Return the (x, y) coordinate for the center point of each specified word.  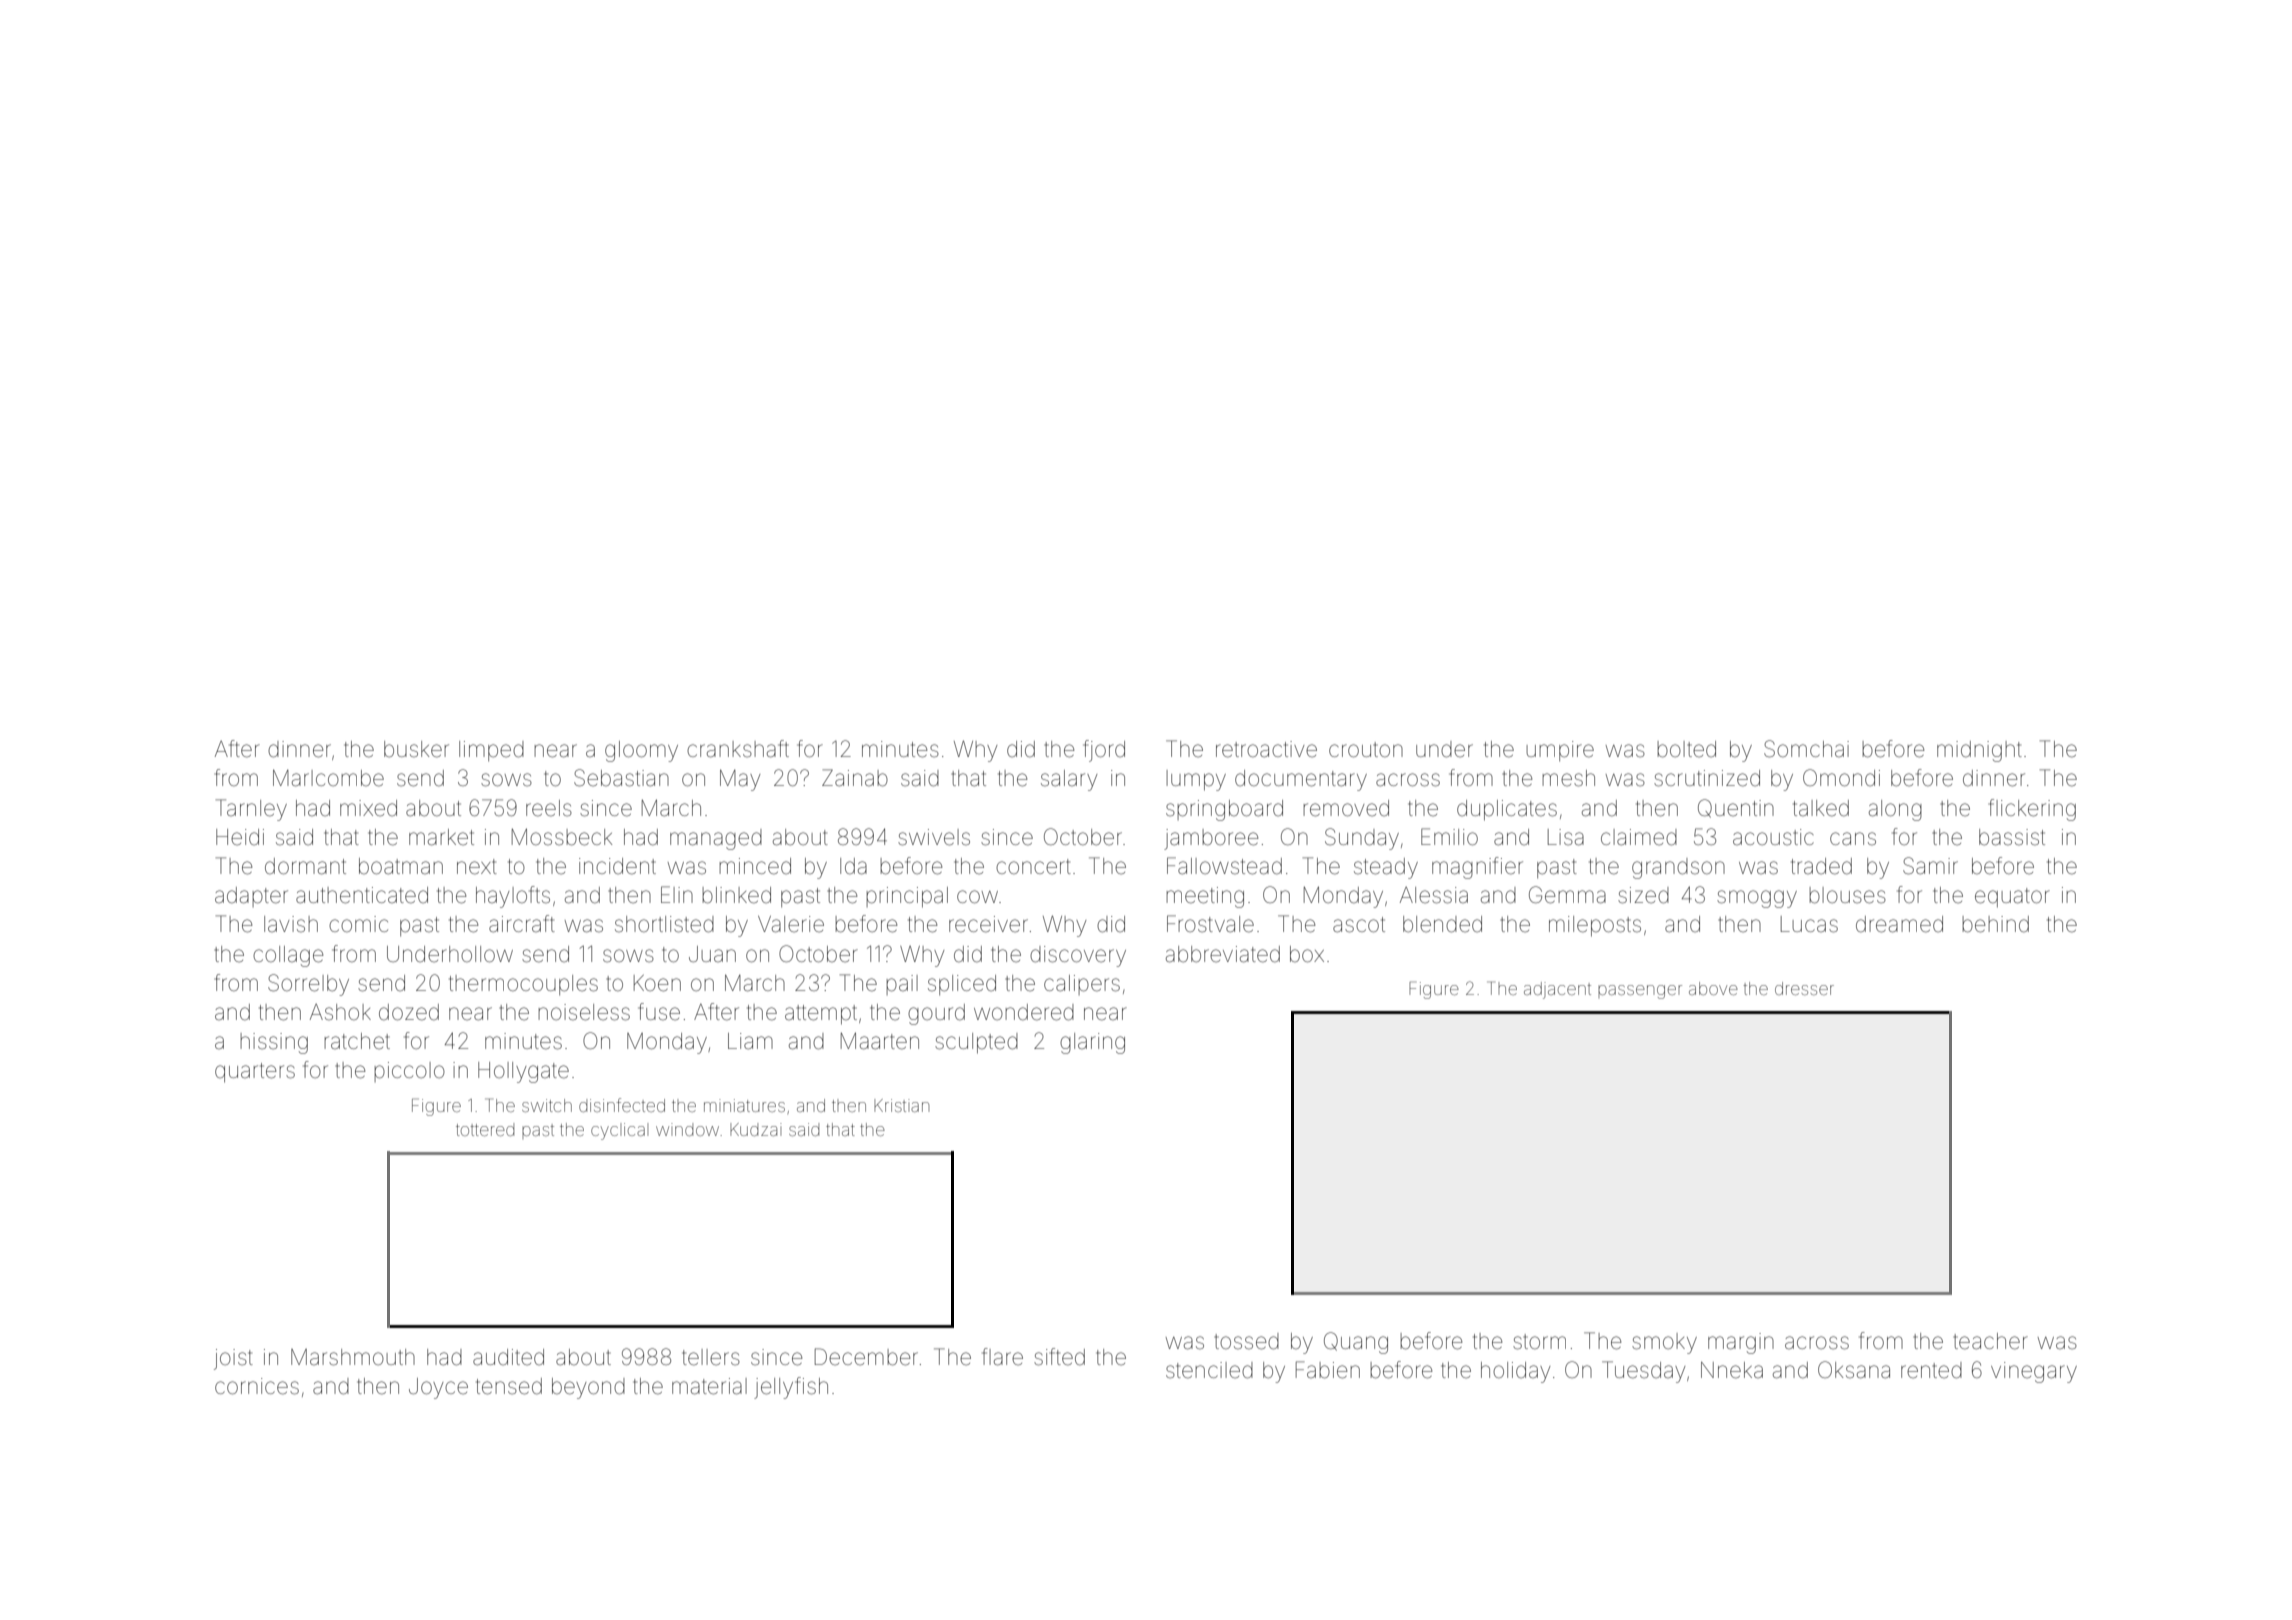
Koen (657, 983)
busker (416, 749)
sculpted (976, 1043)
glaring (1092, 1043)
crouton (1366, 749)
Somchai (1806, 749)
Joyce (438, 1388)
